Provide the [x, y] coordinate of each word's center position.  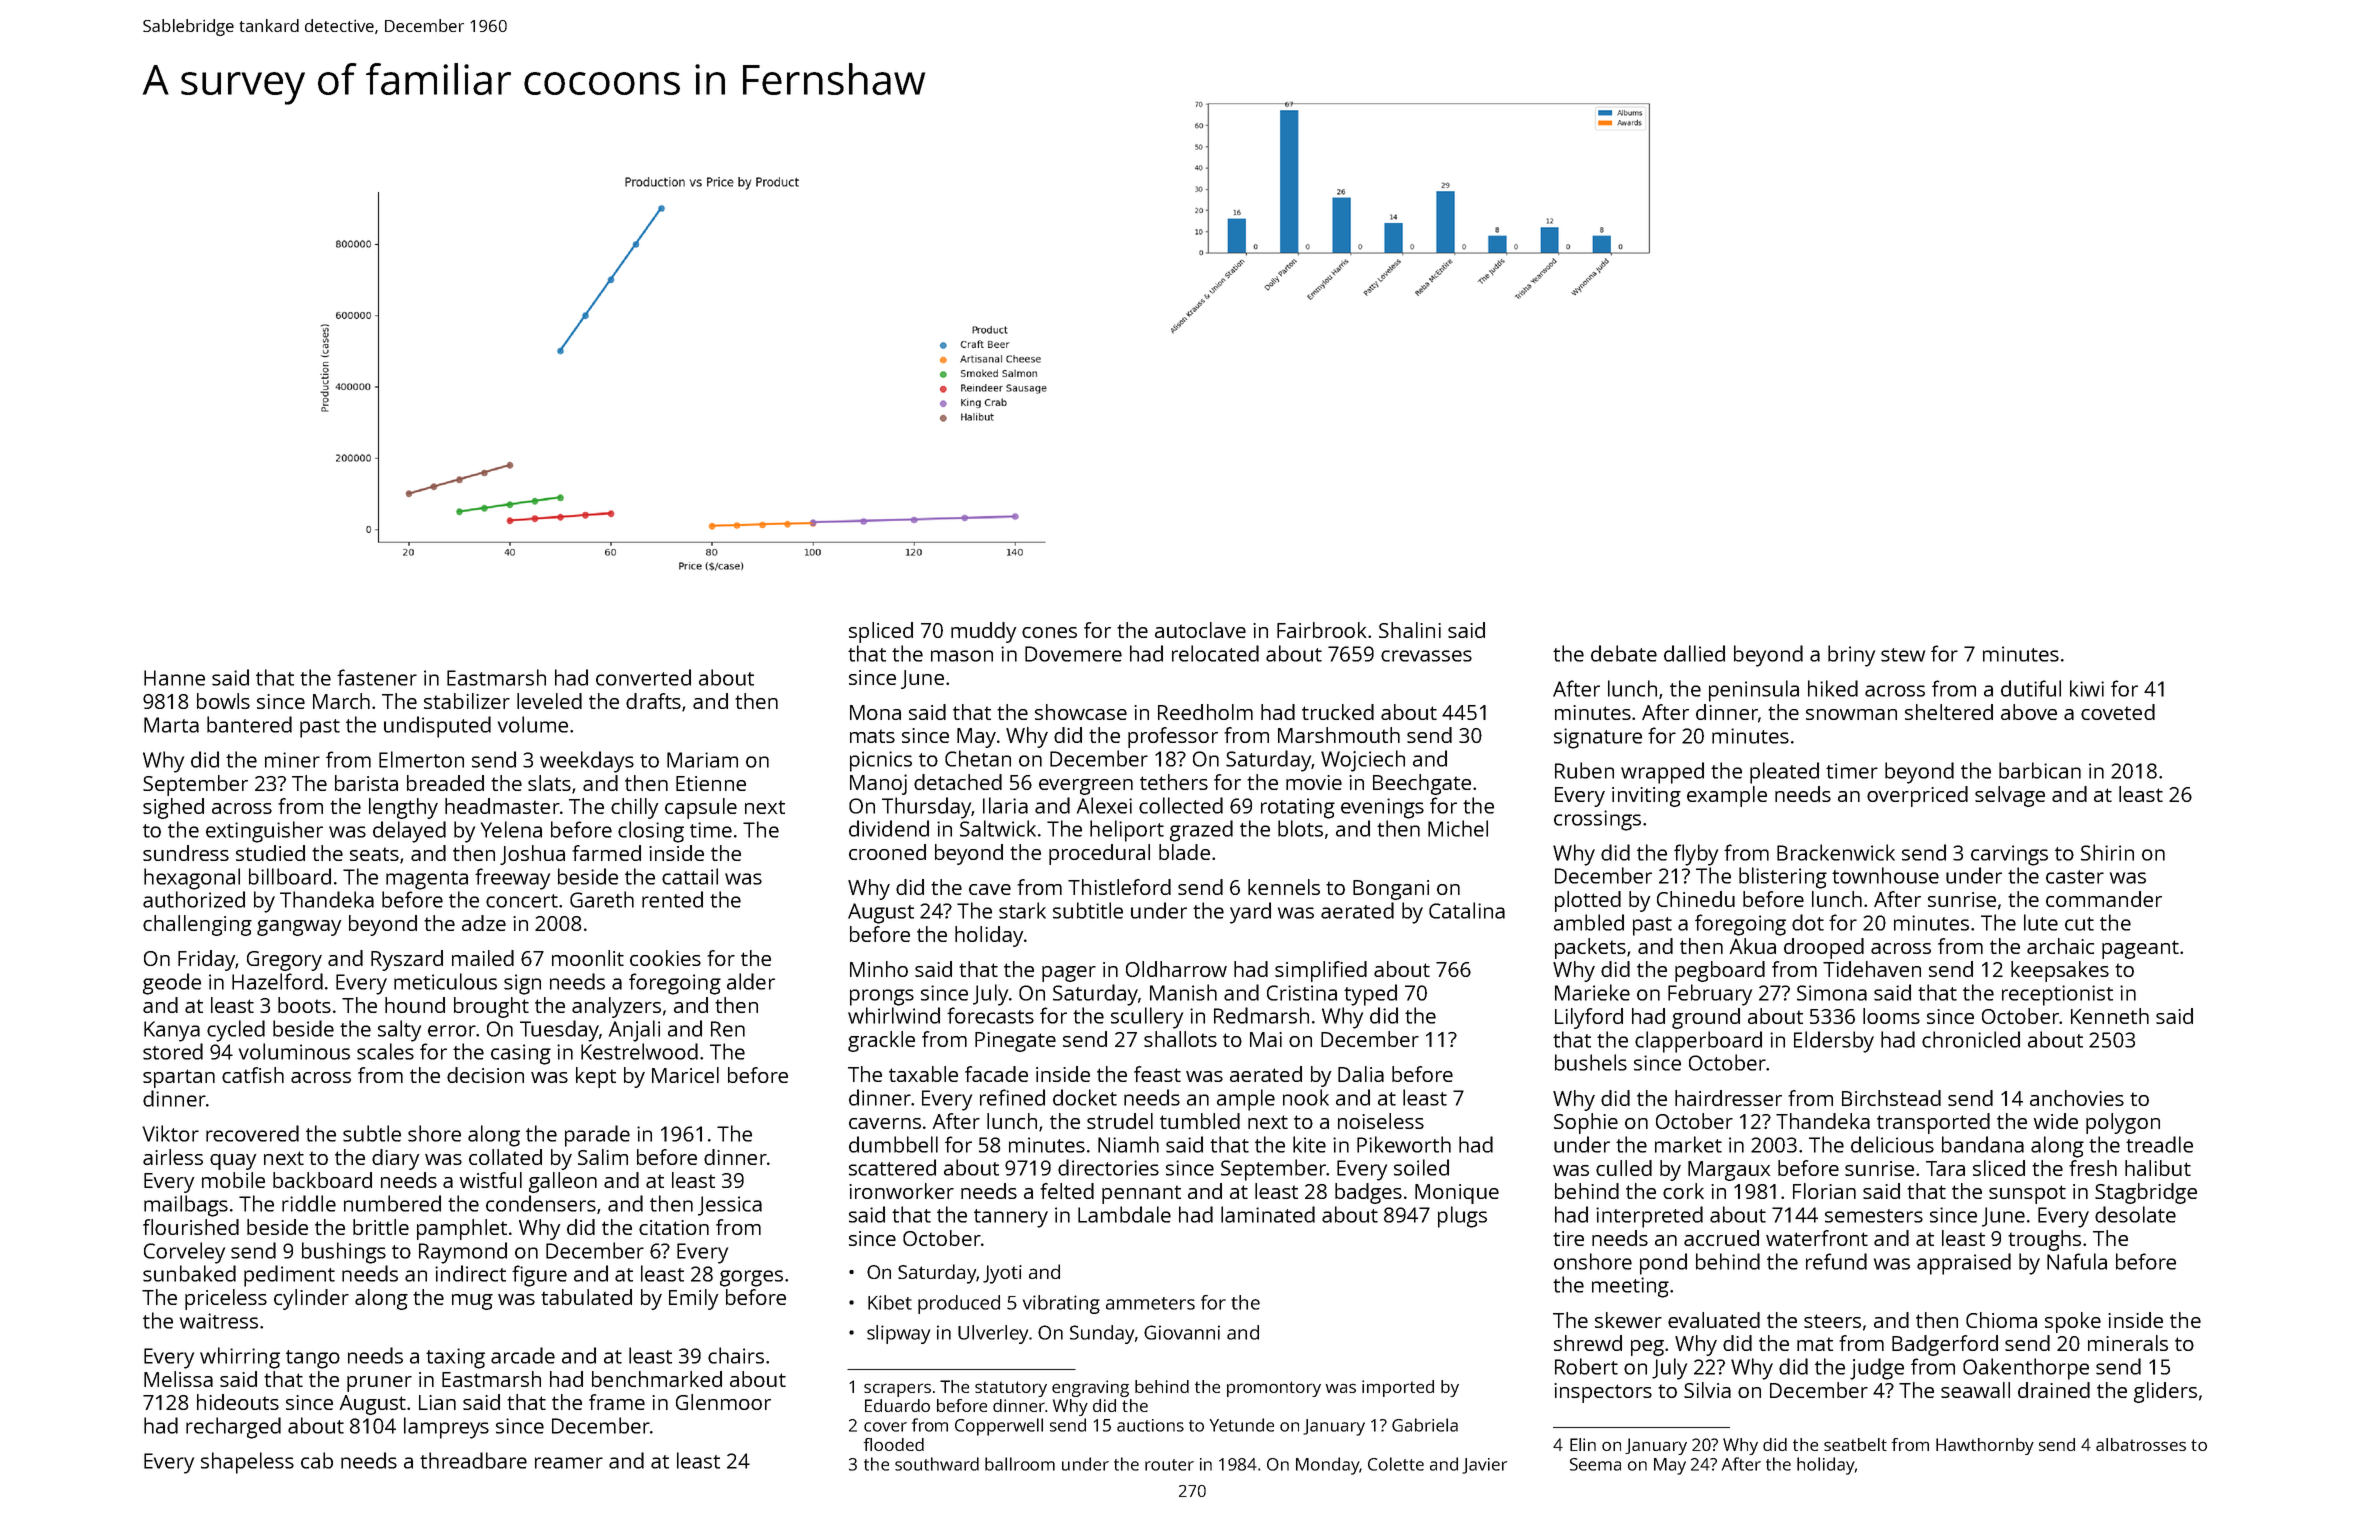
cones [1049, 632]
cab [317, 1460]
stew [1903, 655]
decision [485, 1075]
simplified [1321, 971]
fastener [377, 677]
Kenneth [2110, 1016]
